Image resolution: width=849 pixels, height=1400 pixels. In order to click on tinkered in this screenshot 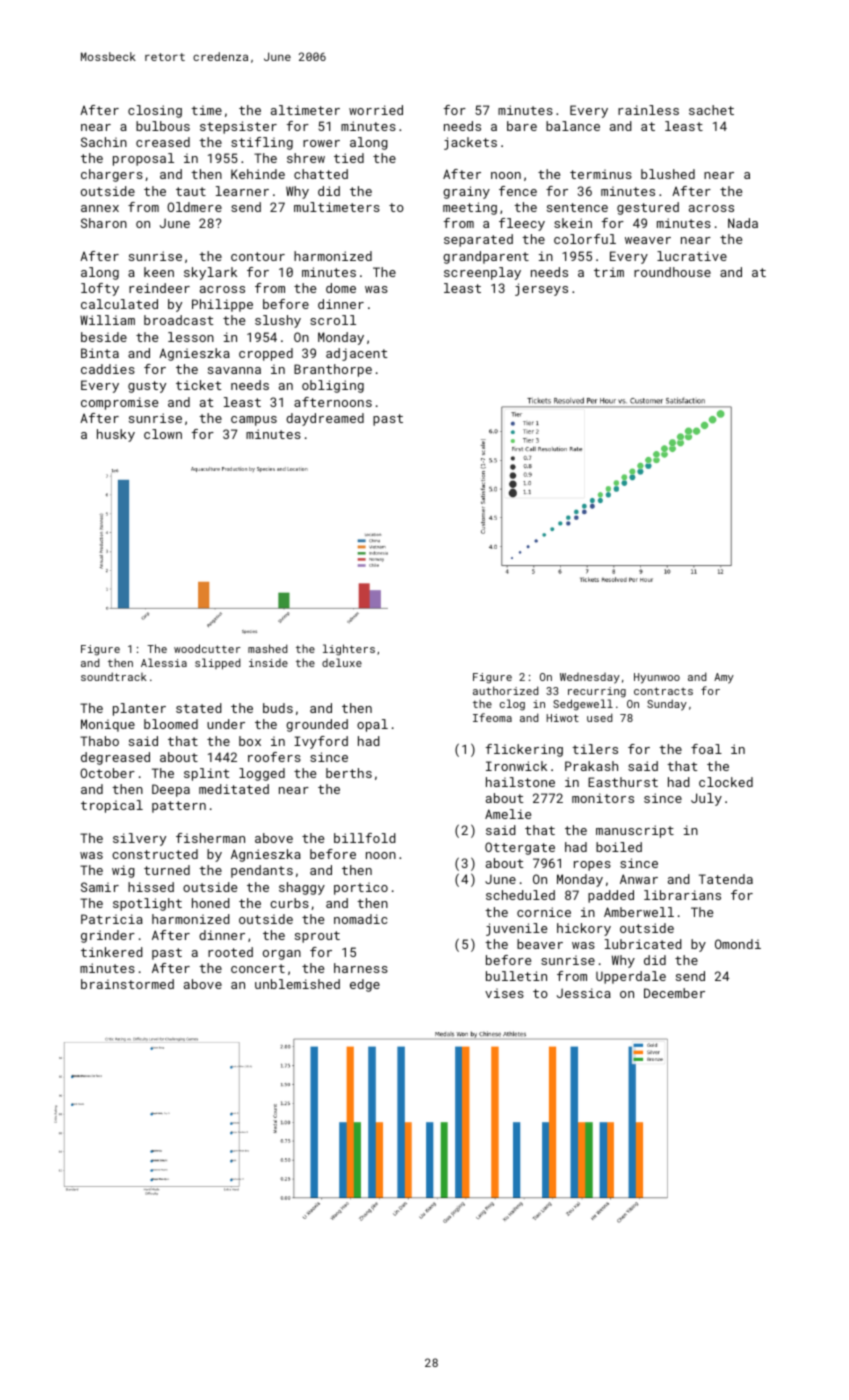, I will do `click(112, 952)`.
